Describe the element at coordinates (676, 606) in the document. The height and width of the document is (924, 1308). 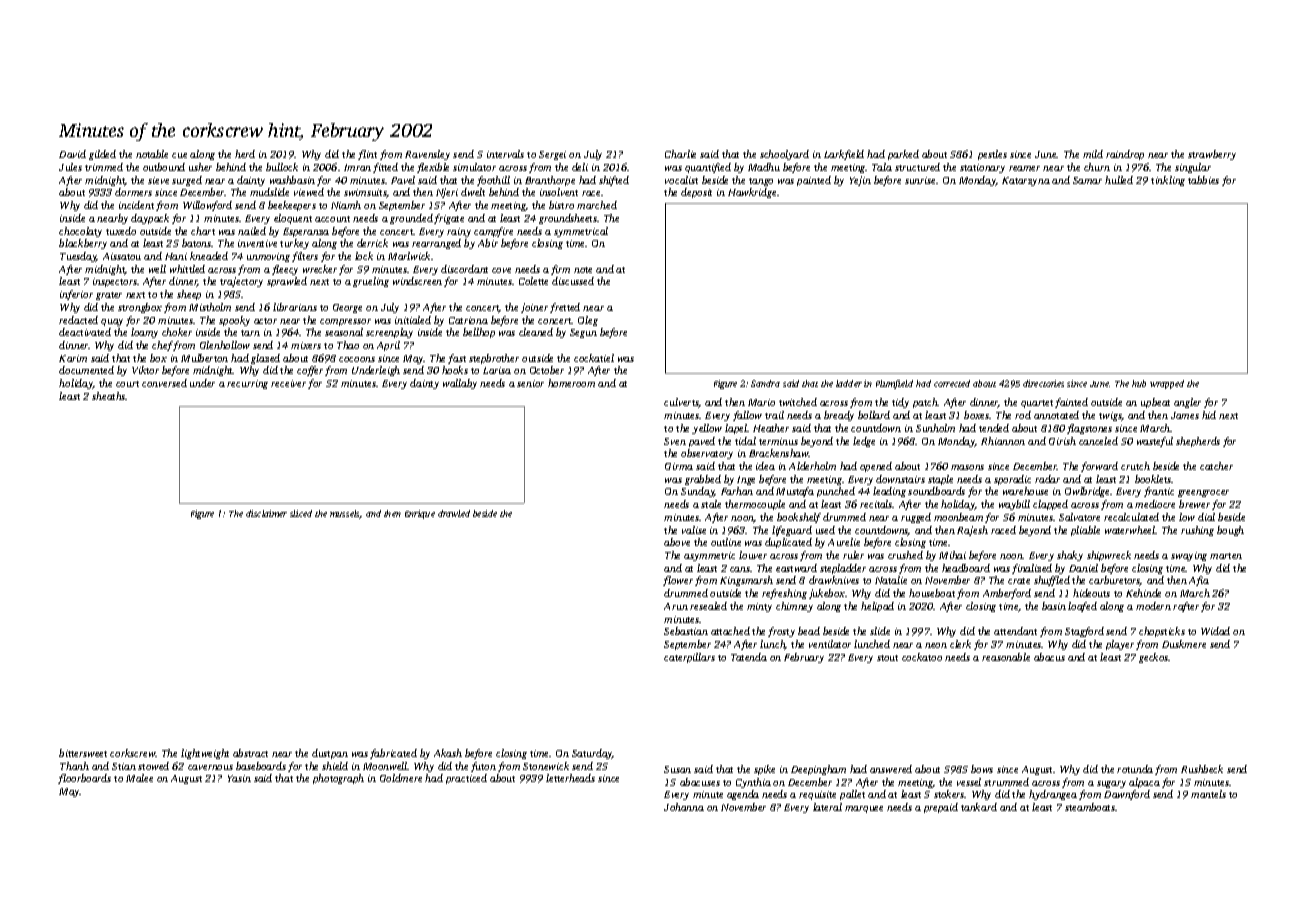
I see `Arun` at that location.
